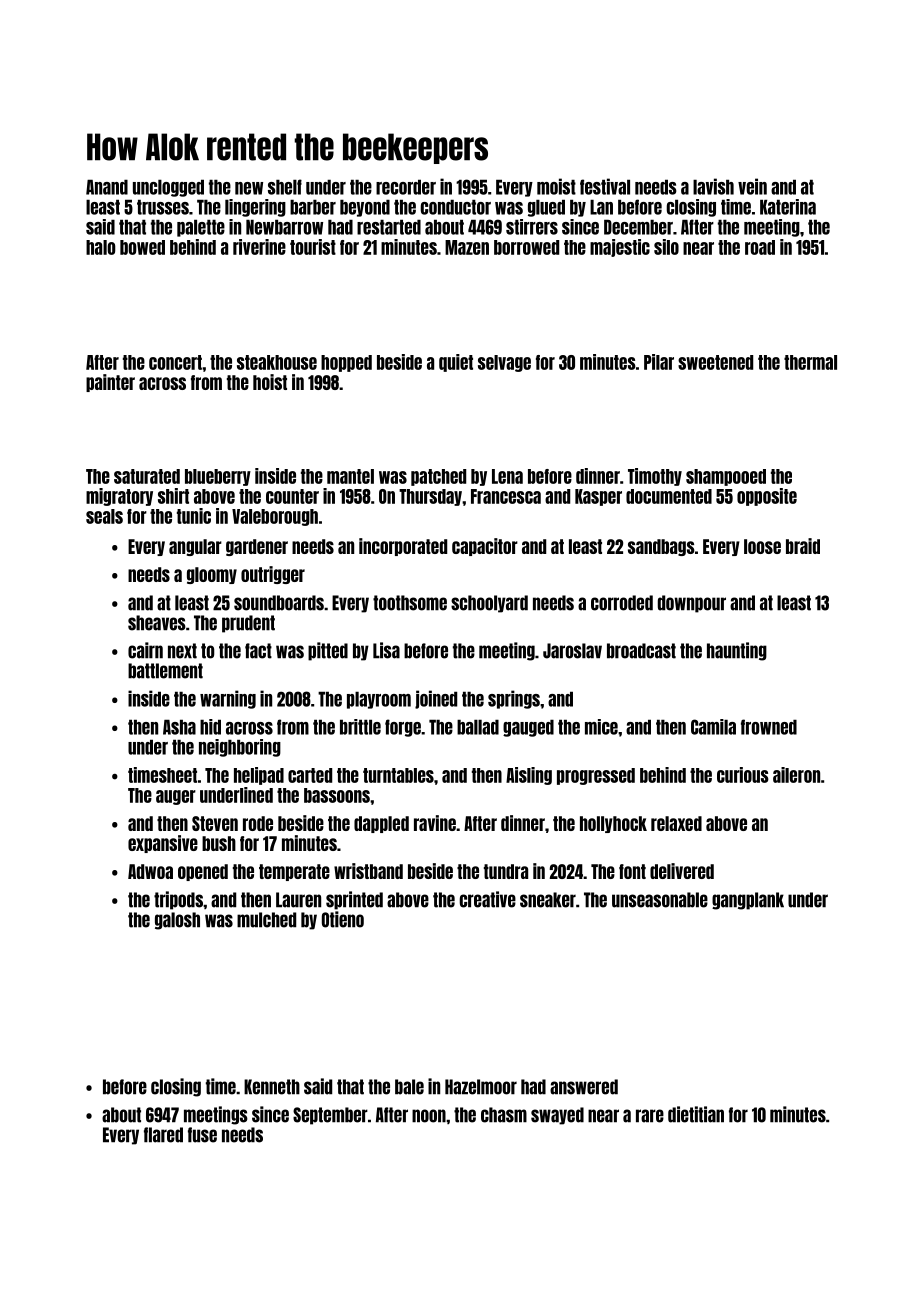 Image resolution: width=924 pixels, height=1314 pixels. What do you see at coordinates (343, 919) in the page?
I see `Otieno` at bounding box center [343, 919].
